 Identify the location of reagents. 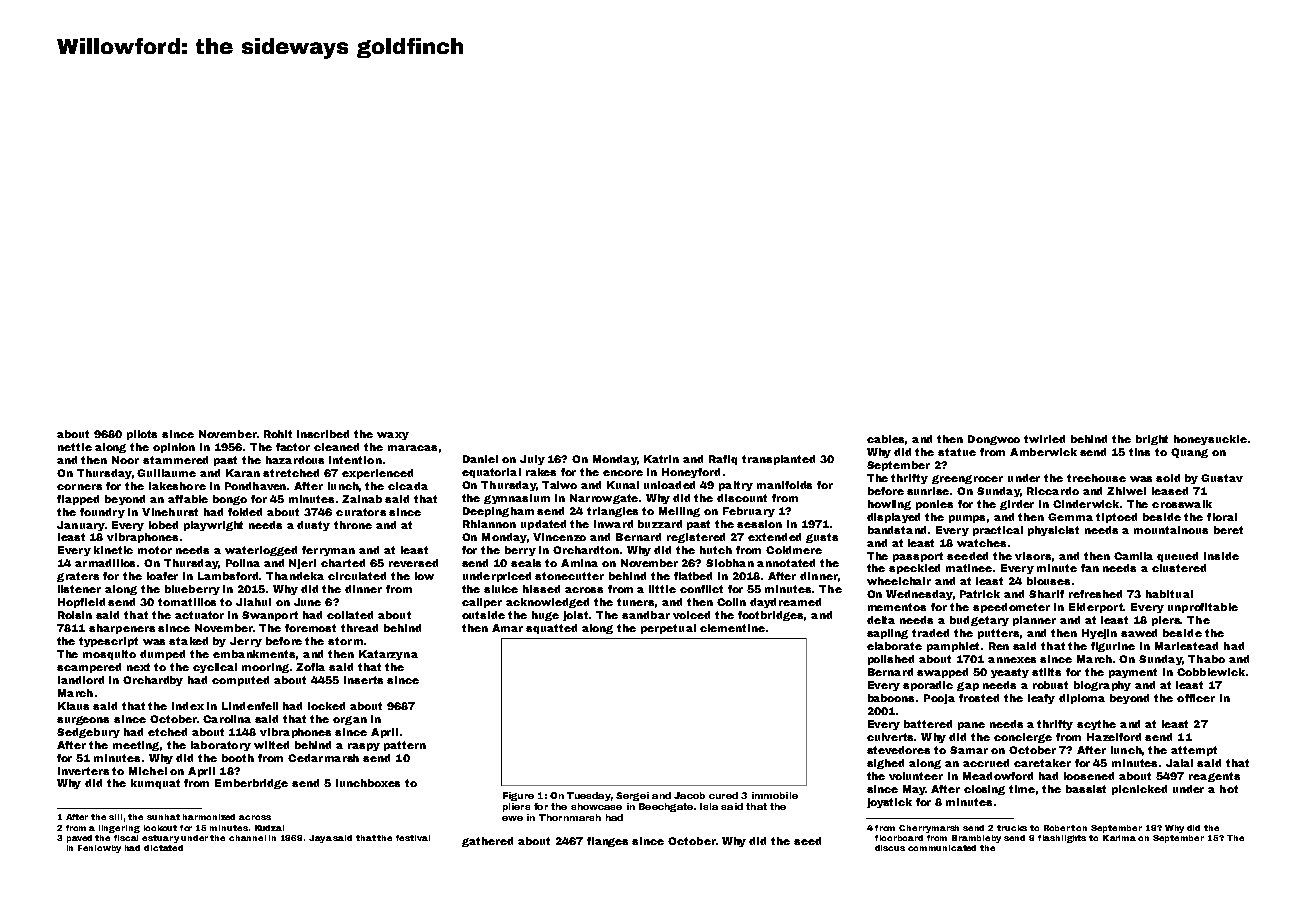
(1214, 777).
